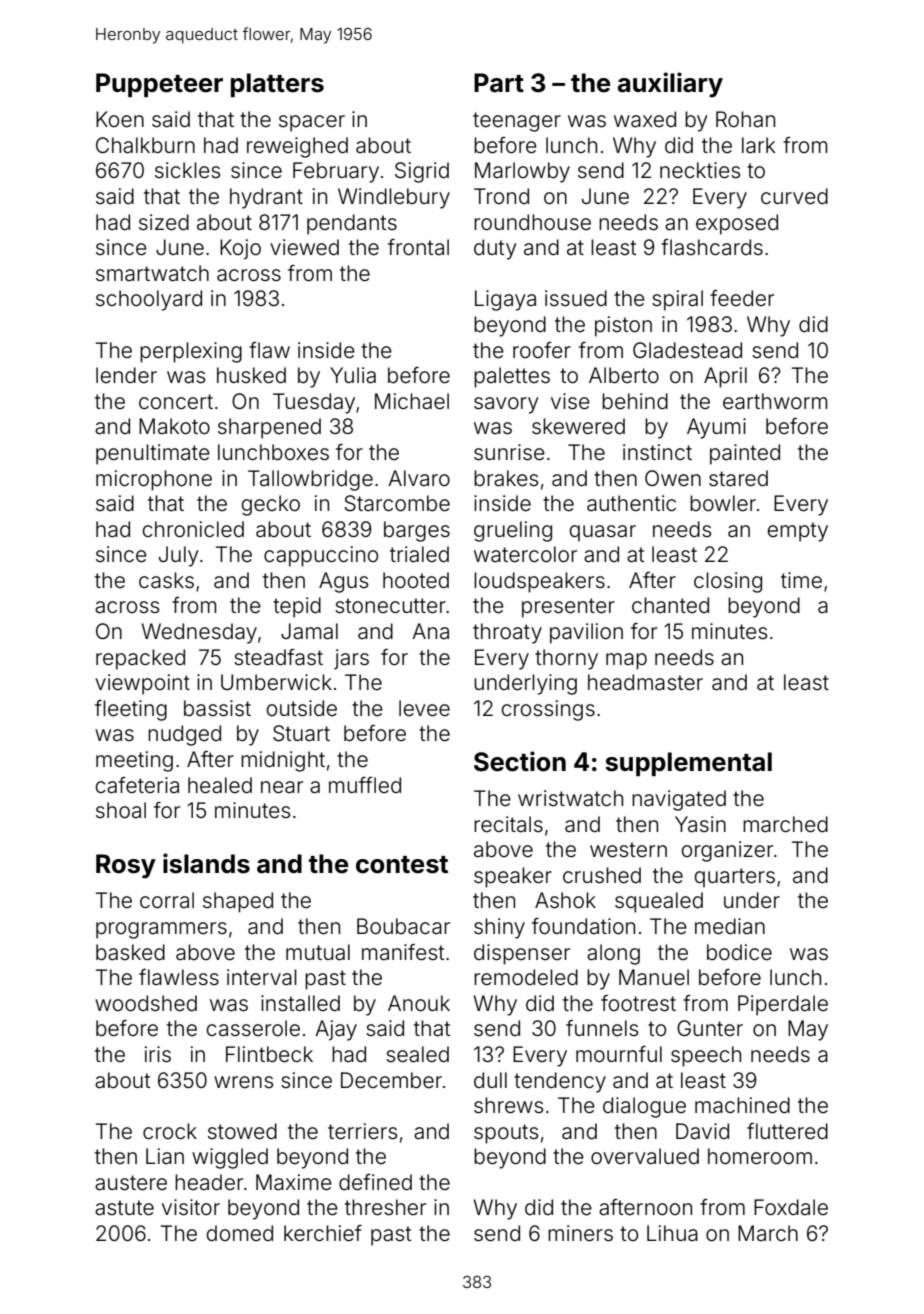  What do you see at coordinates (542, 350) in the screenshot?
I see `roofer` at bounding box center [542, 350].
